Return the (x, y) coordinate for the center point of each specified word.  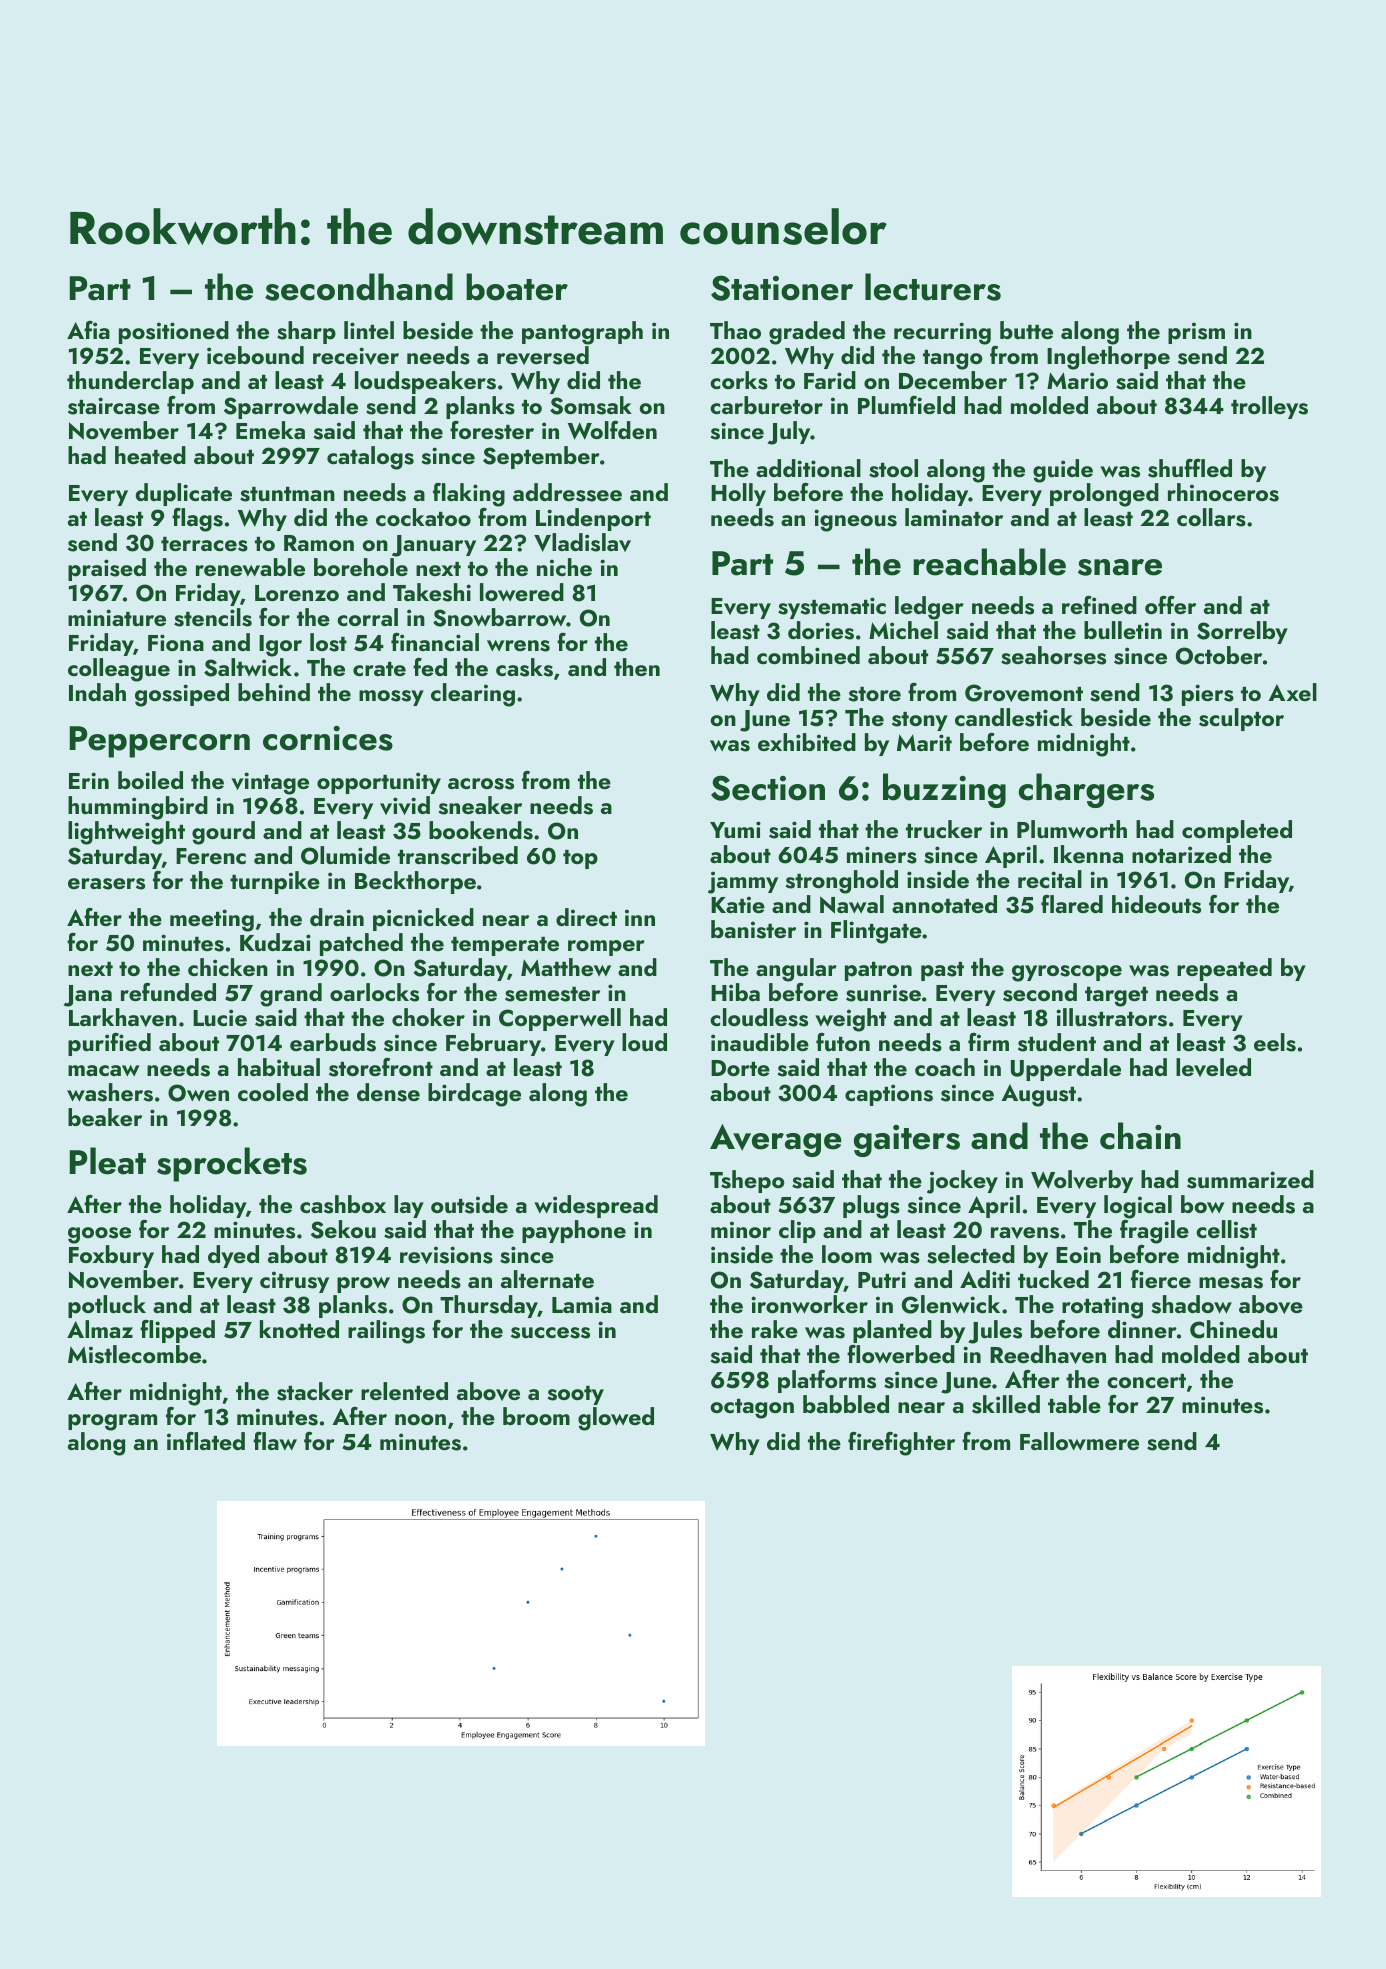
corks (739, 380)
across (481, 784)
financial (435, 642)
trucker (944, 829)
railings (386, 1332)
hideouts (1156, 904)
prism (1196, 333)
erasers (106, 884)
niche (564, 567)
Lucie (220, 1017)
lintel (369, 330)
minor (741, 1229)
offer (1170, 605)
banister (753, 929)
